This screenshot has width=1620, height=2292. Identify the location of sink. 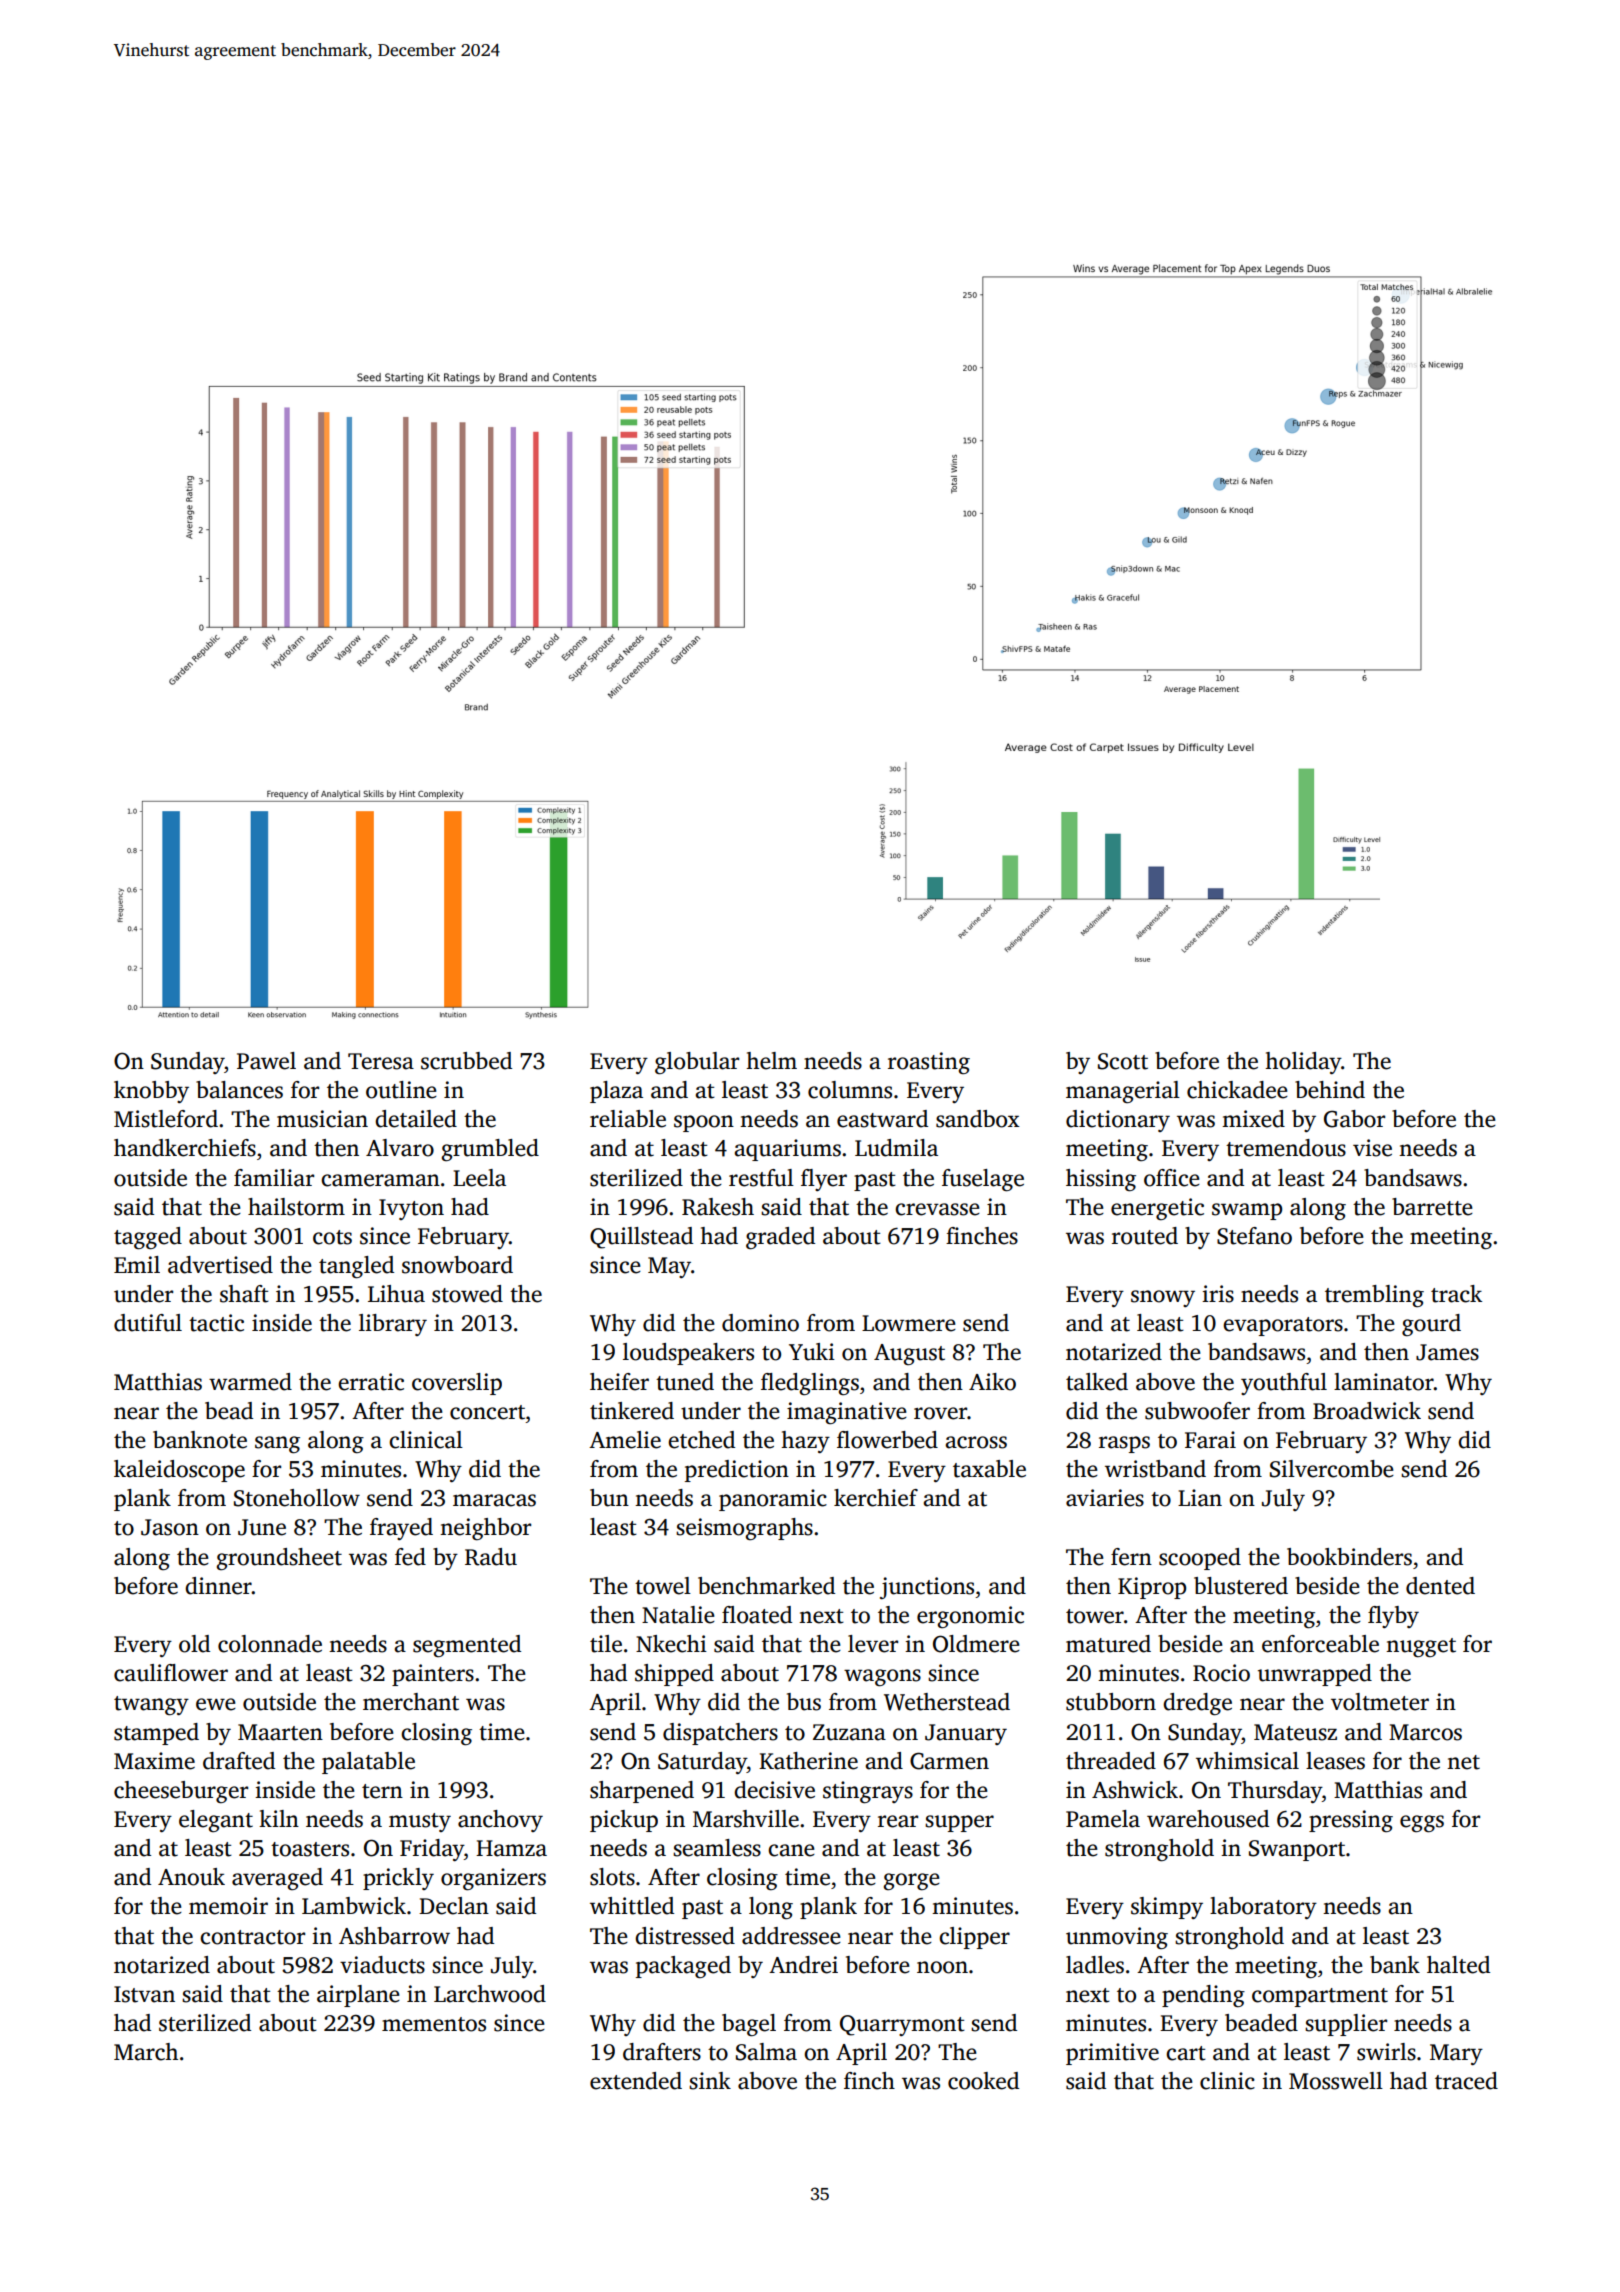
(710, 2081).
